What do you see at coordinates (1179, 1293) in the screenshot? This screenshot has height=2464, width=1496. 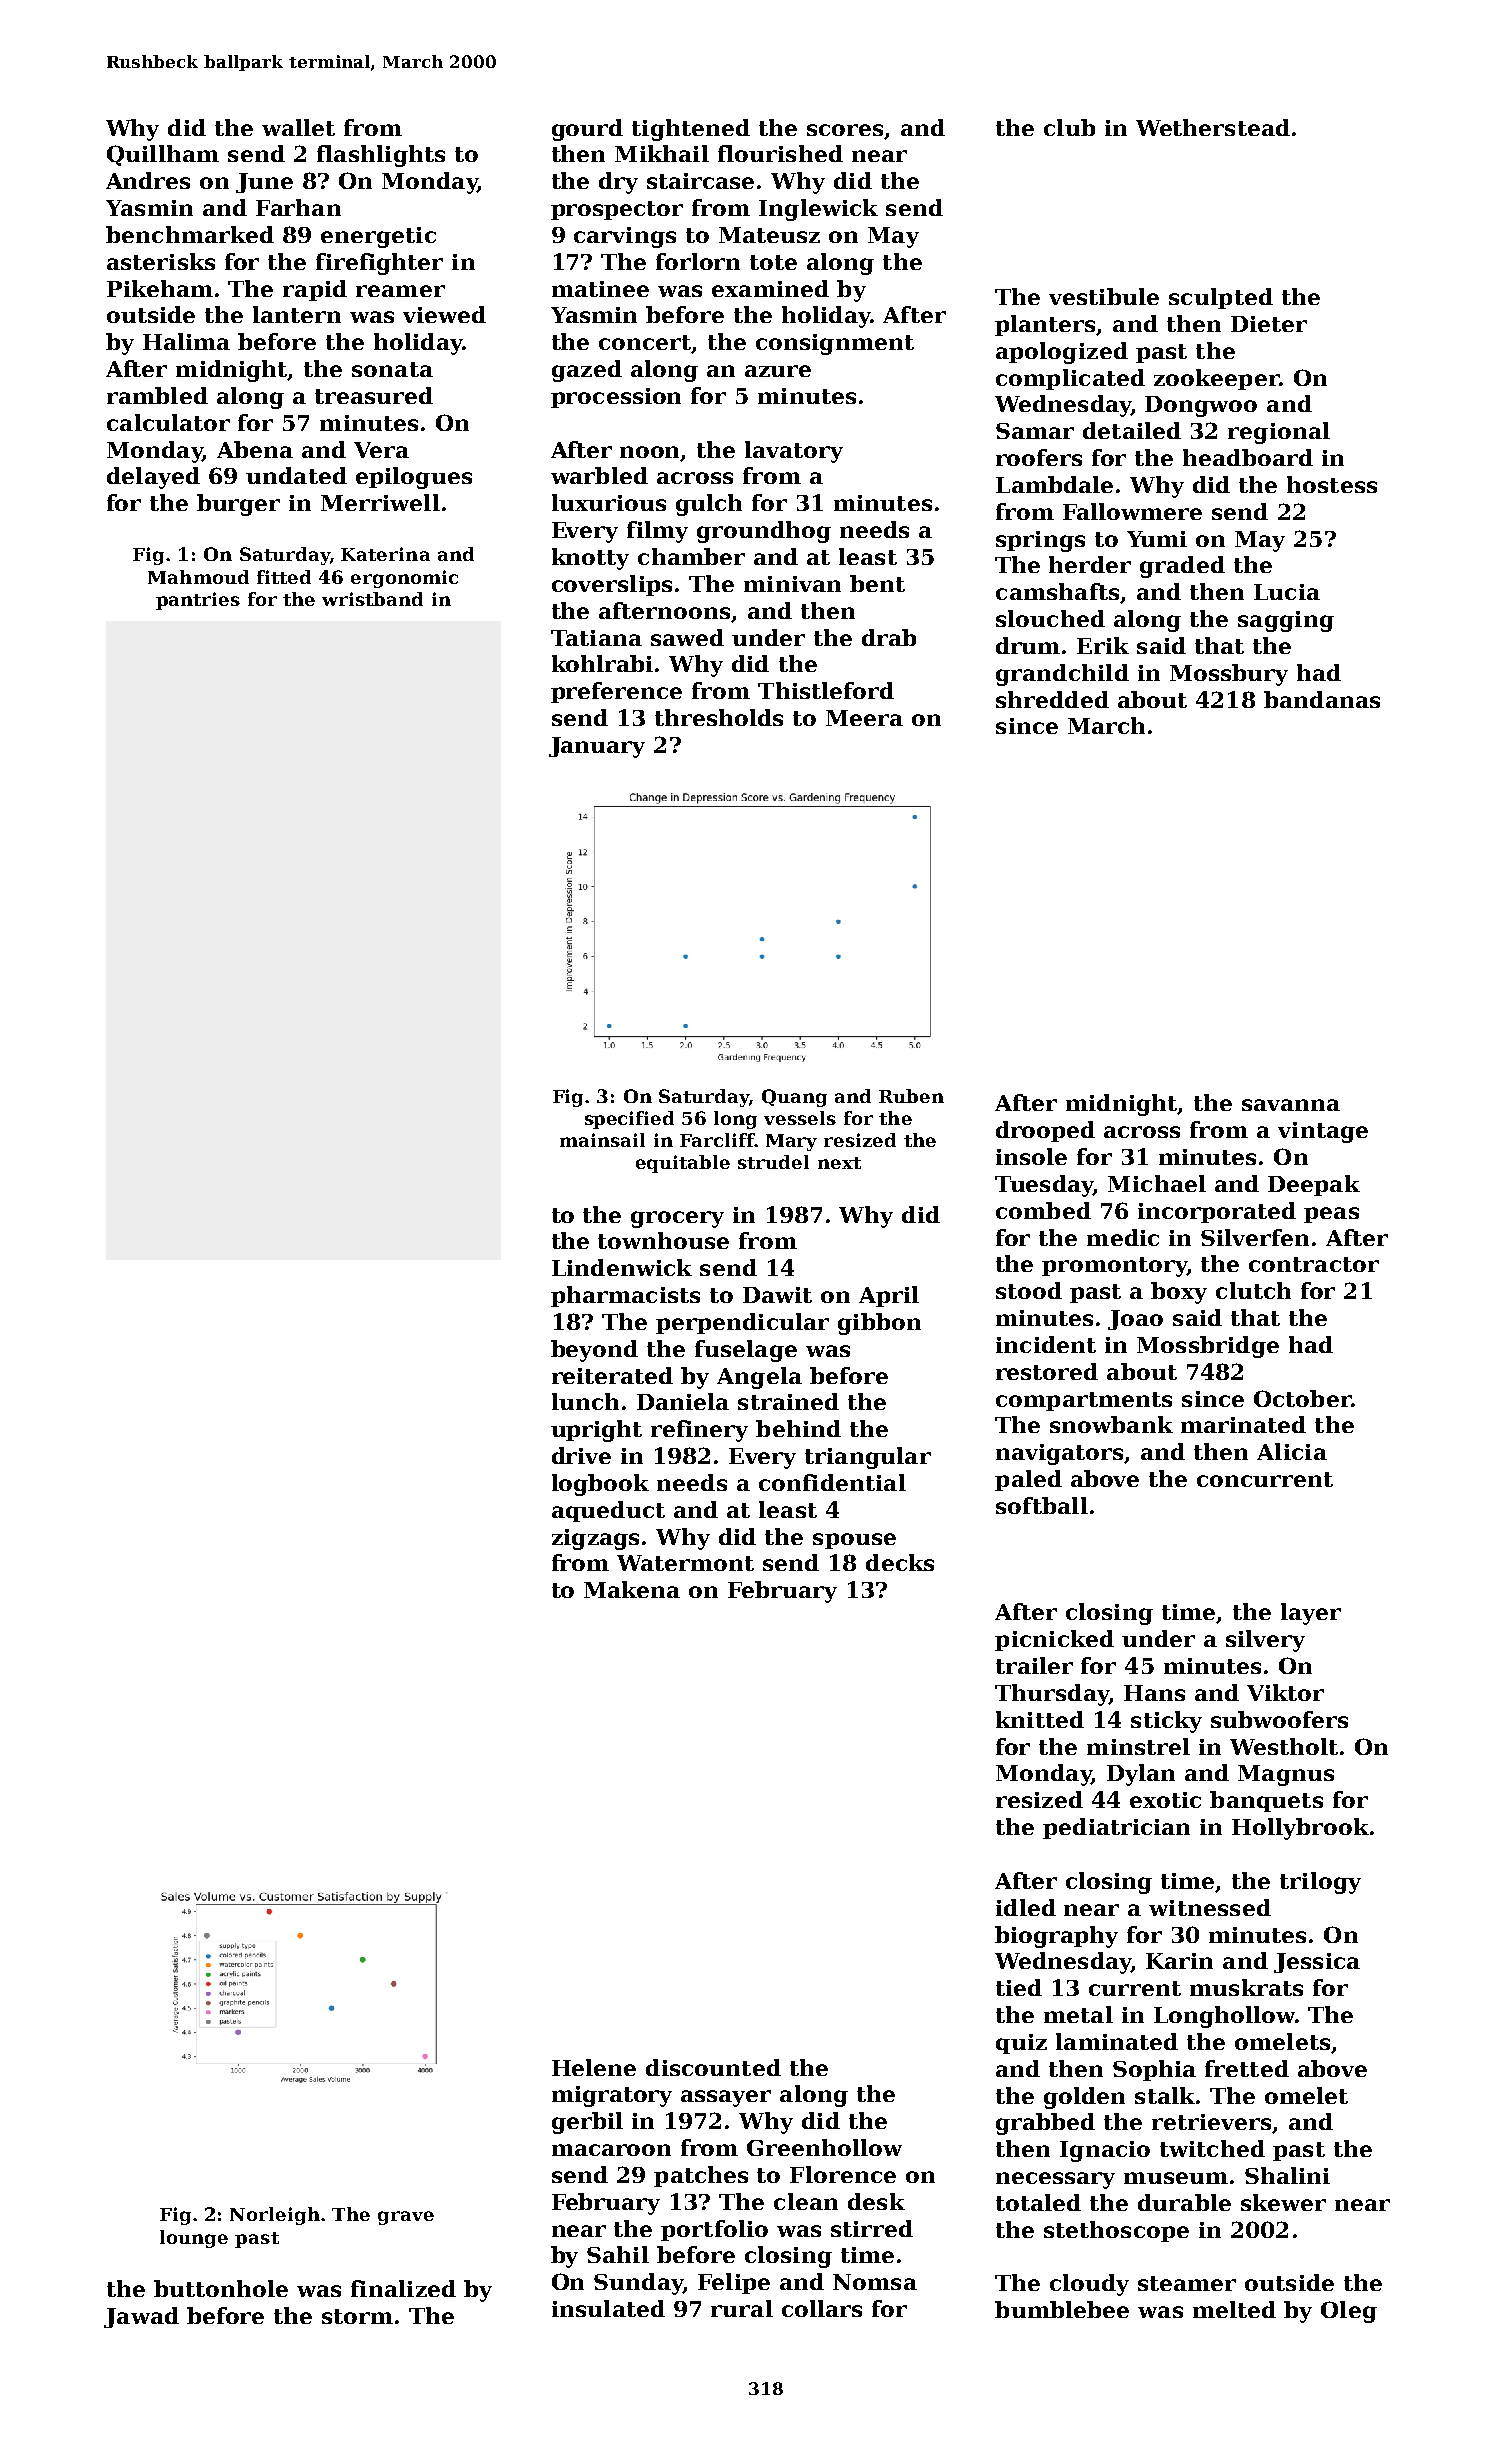 I see `boxy` at bounding box center [1179, 1293].
